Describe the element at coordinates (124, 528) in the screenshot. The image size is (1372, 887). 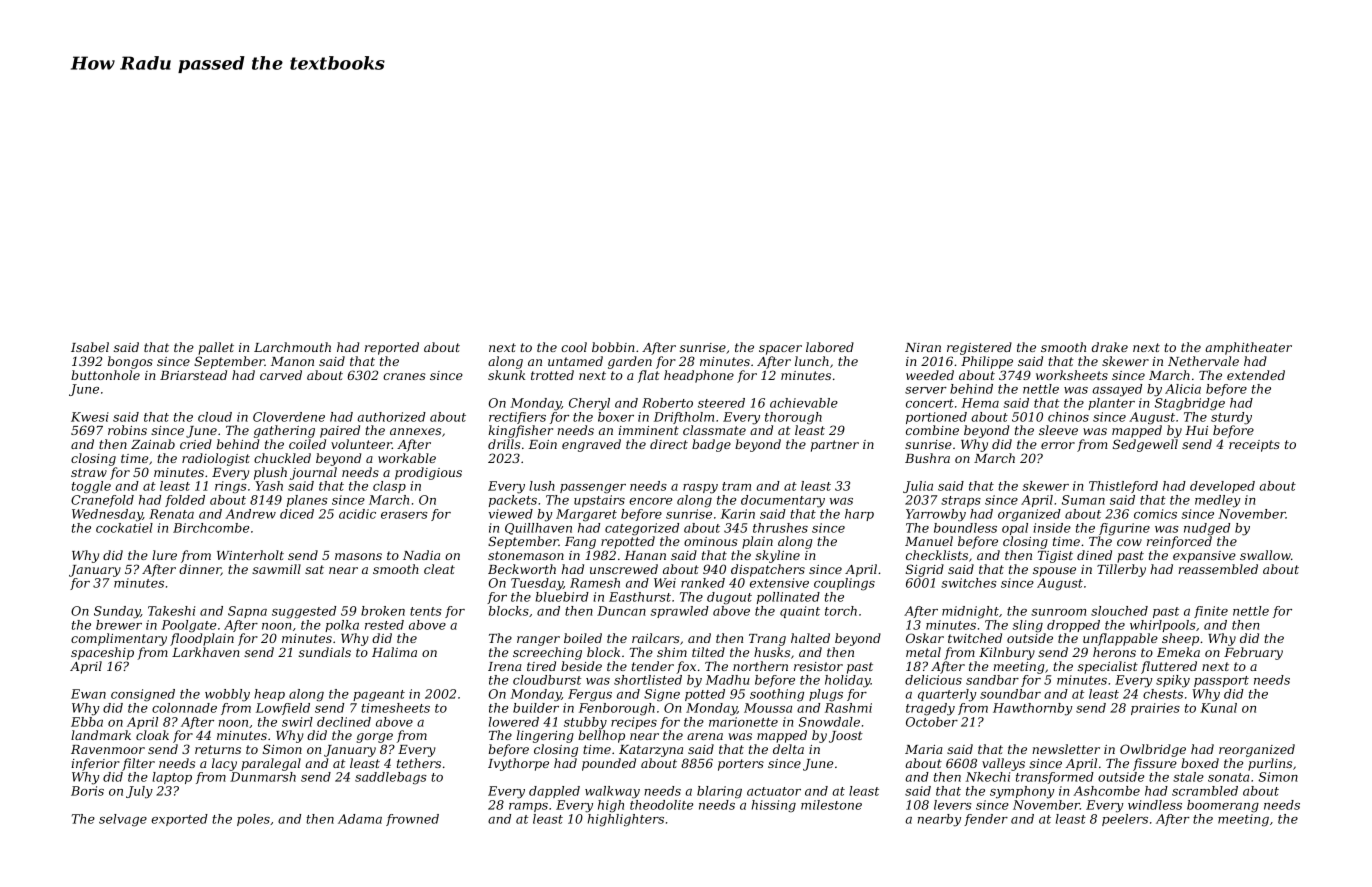
I see `cockatiel` at that location.
